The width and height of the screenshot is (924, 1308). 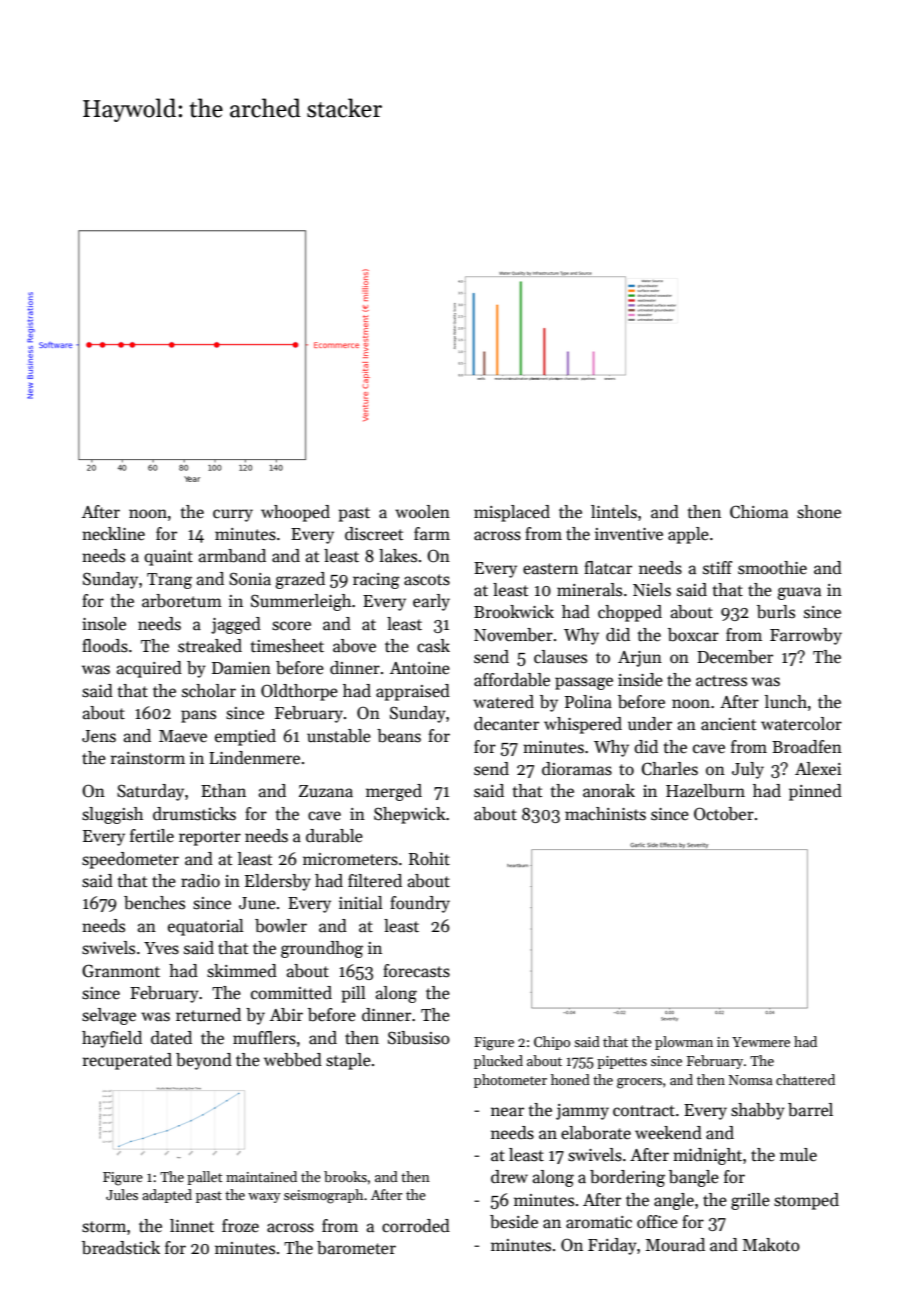 What do you see at coordinates (675, 1245) in the screenshot?
I see `Mourad` at bounding box center [675, 1245].
